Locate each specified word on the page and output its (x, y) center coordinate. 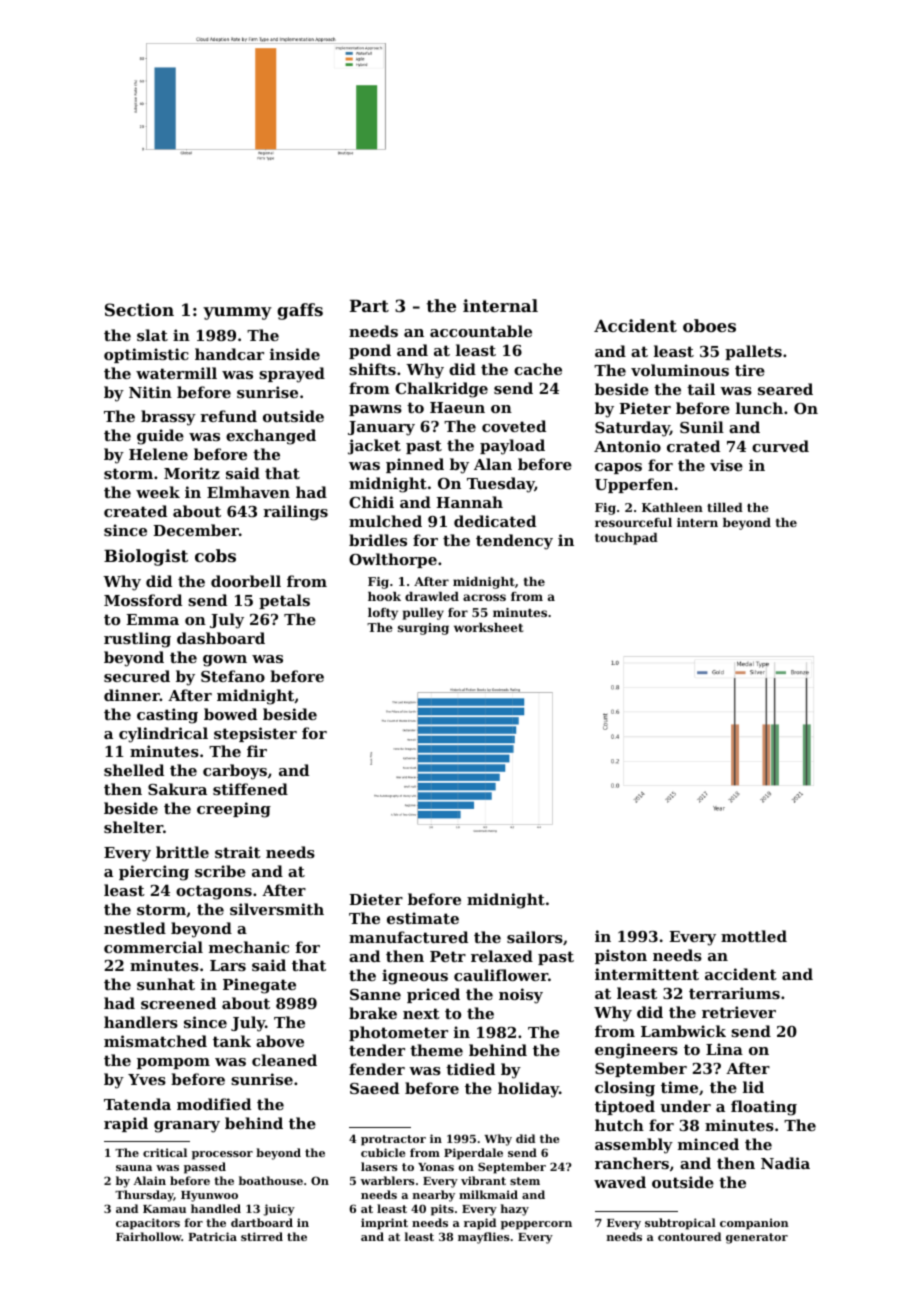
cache (538, 369)
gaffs (300, 311)
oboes (709, 325)
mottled (754, 936)
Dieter (376, 899)
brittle (182, 852)
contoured (689, 1236)
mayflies (484, 1238)
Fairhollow (148, 1236)
